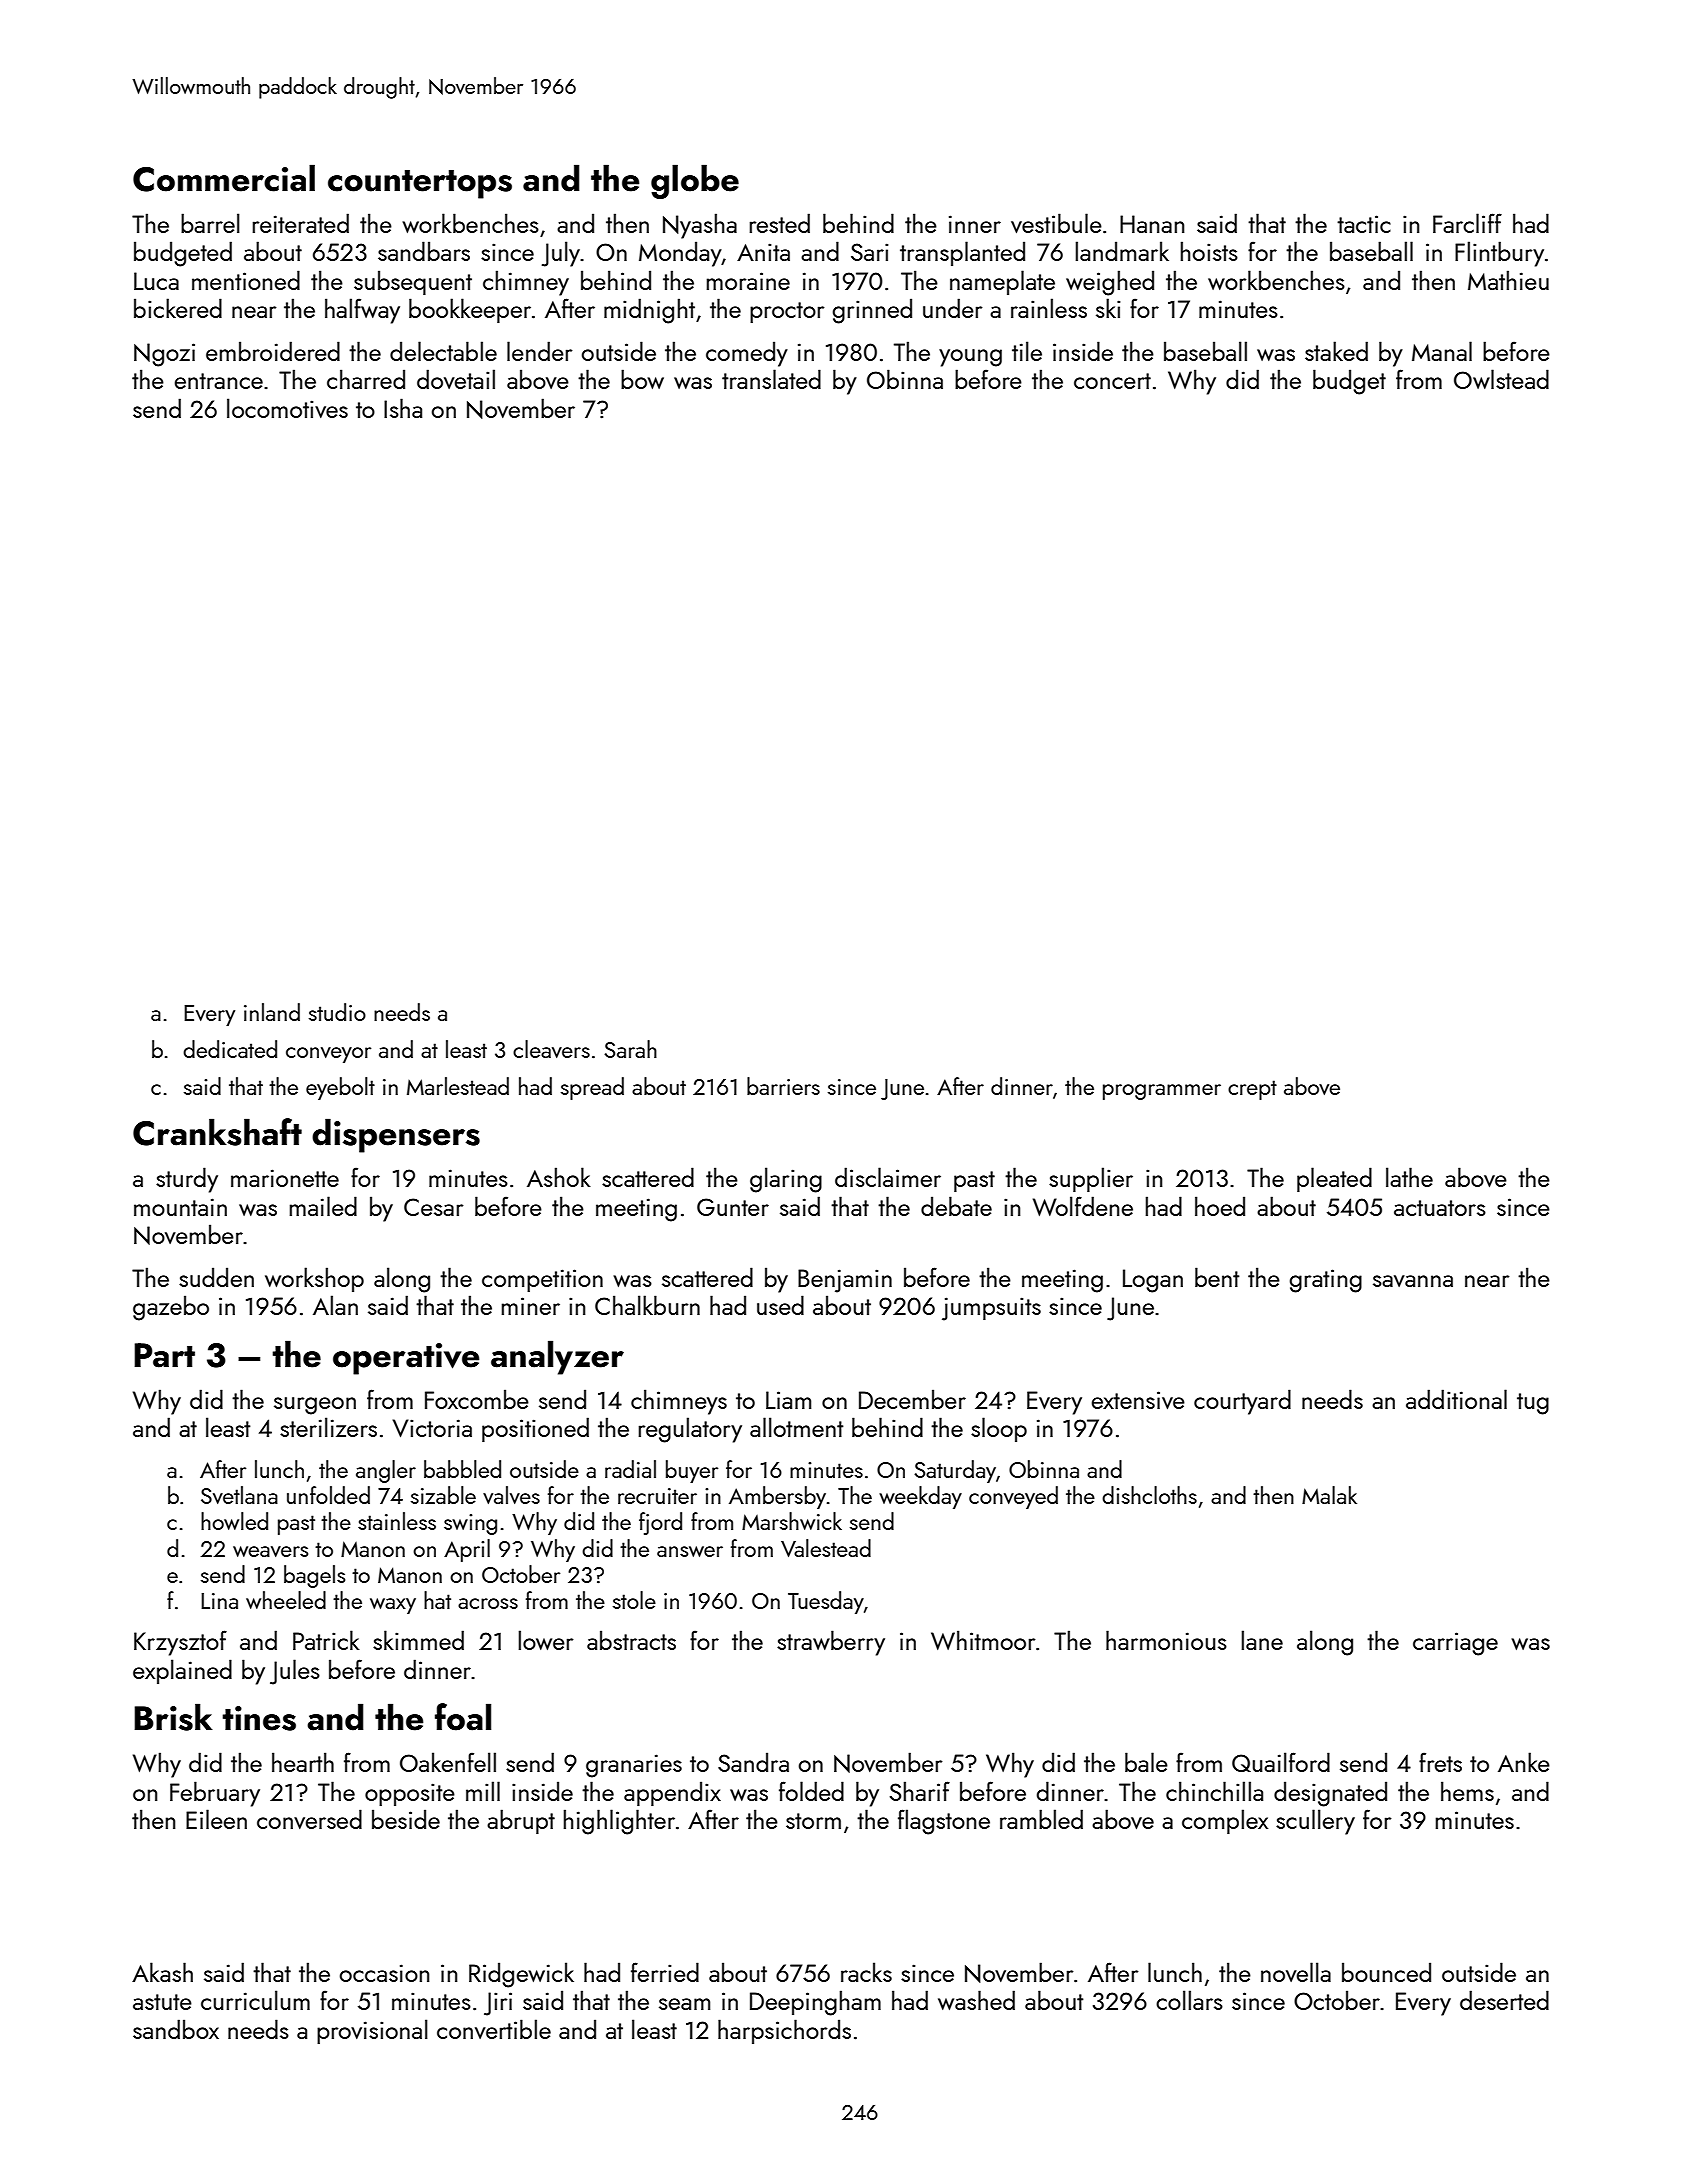  Describe the element at coordinates (337, 1012) in the document. I see `studio` at that location.
